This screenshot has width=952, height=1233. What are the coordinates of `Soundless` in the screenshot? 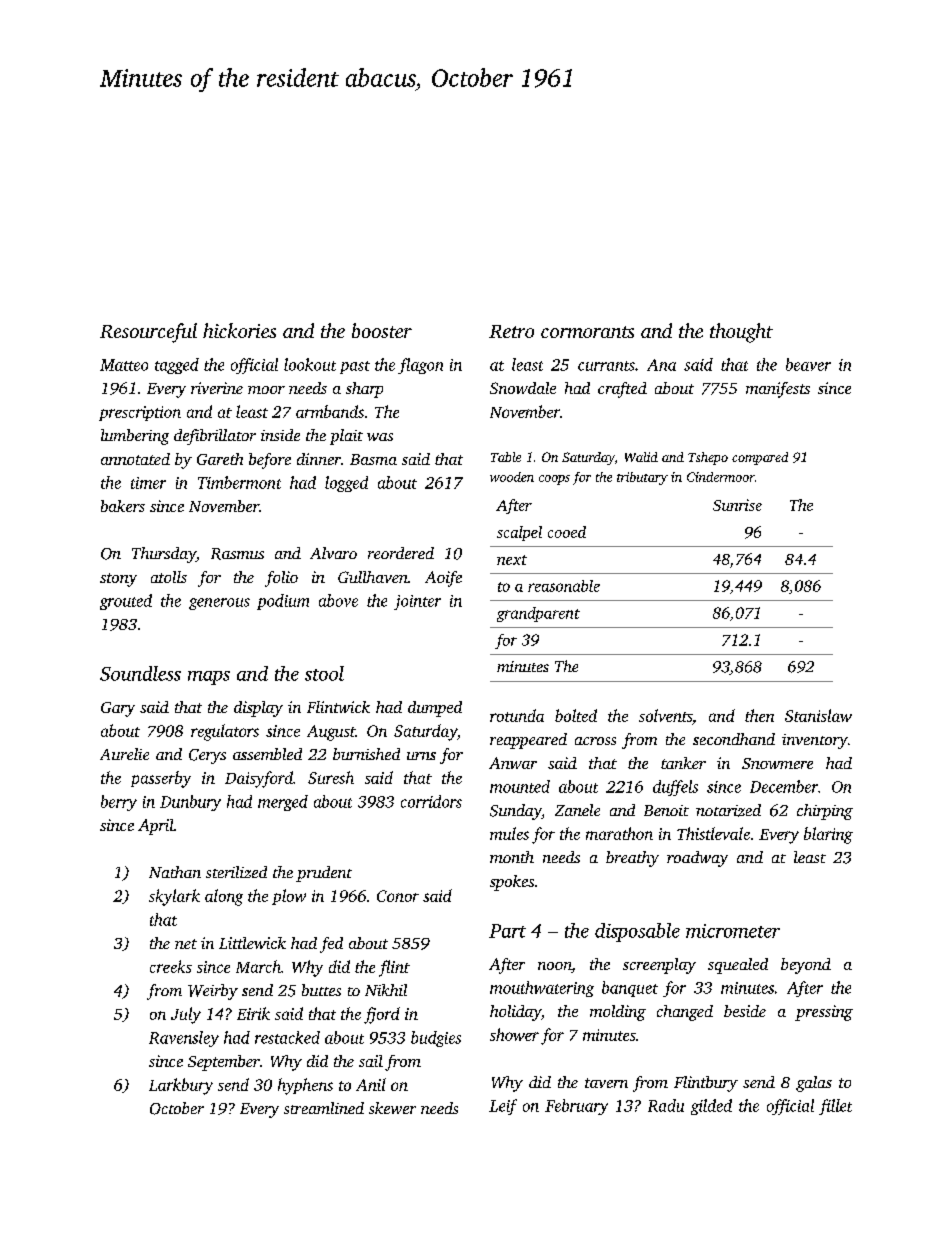 It's located at (140, 673).
